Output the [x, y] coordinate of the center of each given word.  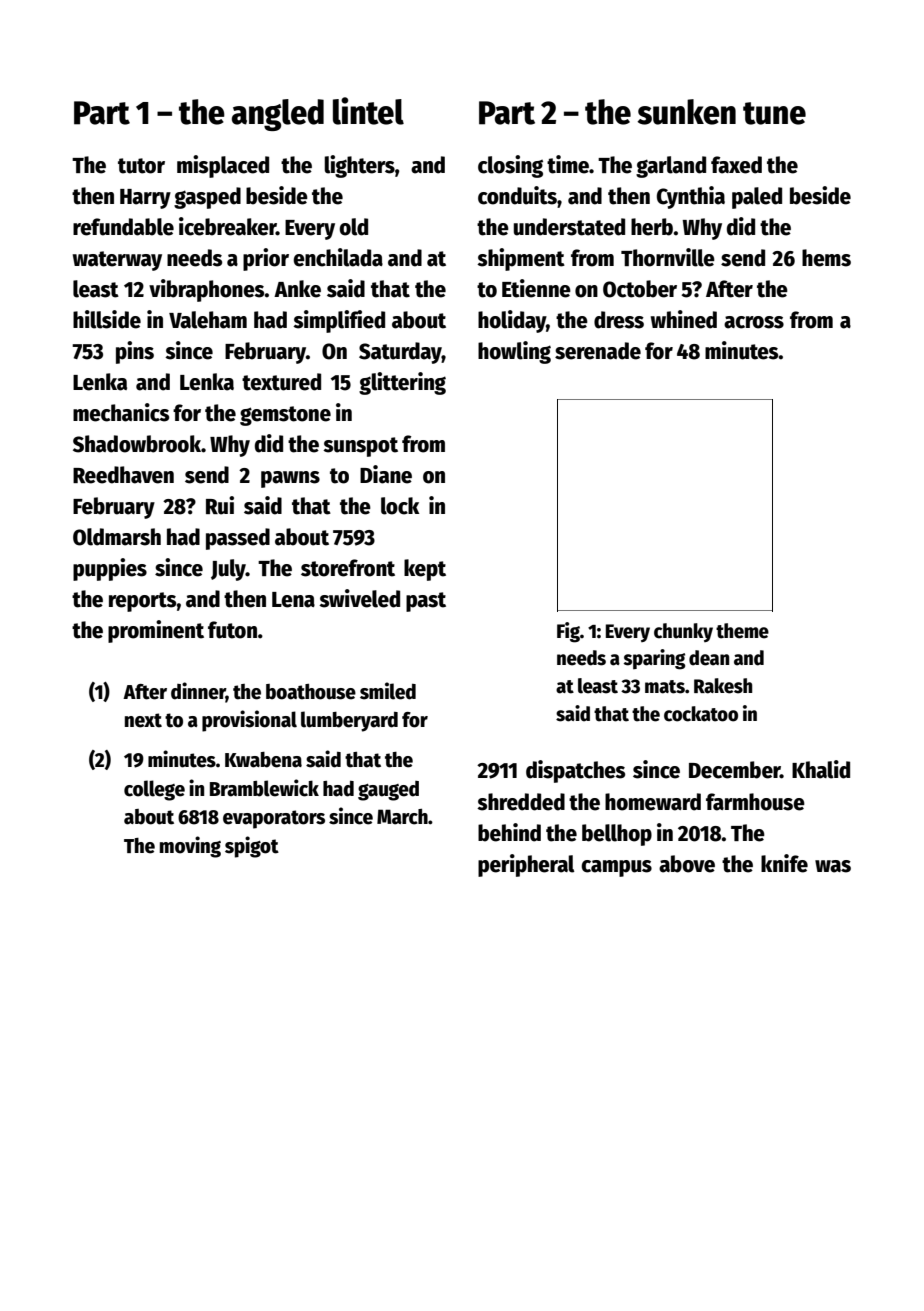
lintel [368, 111]
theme [742, 631]
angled [278, 115]
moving [190, 847]
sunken [686, 112]
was [833, 866]
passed [238, 539]
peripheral [526, 865]
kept [425, 570]
